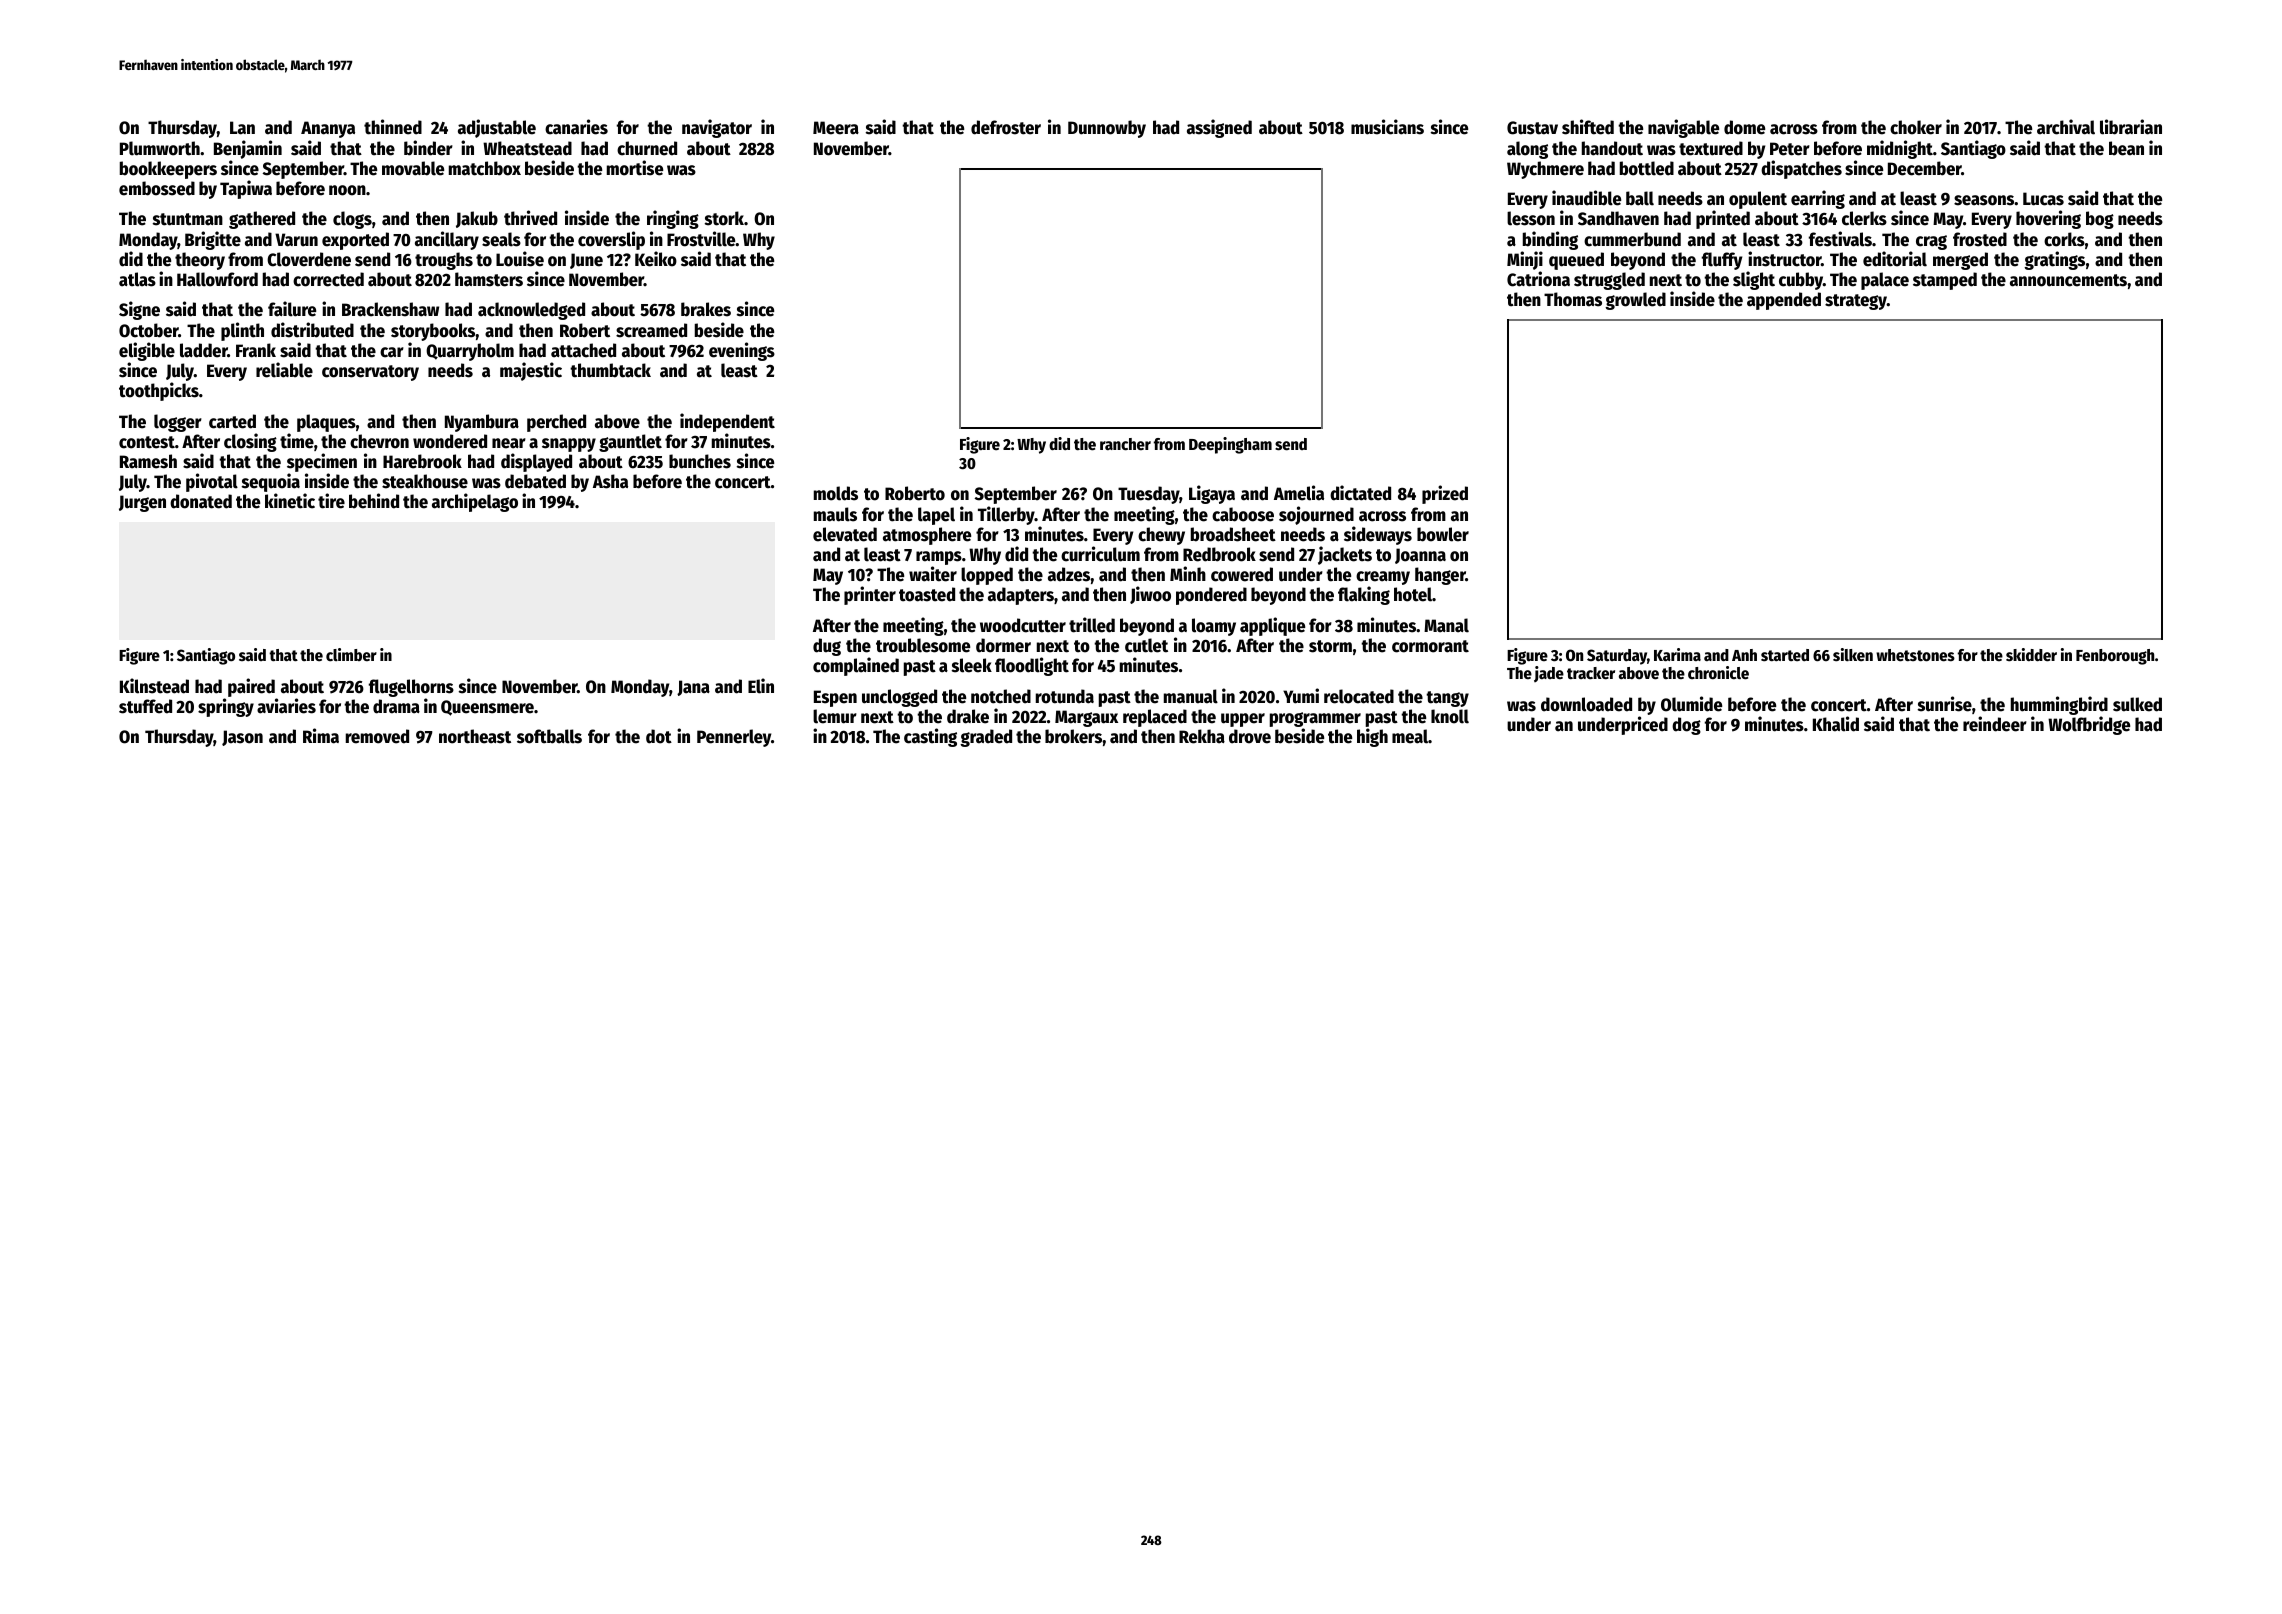 This screenshot has height=1614, width=2282. Describe the element at coordinates (1790, 149) in the screenshot. I see `Peter` at that location.
